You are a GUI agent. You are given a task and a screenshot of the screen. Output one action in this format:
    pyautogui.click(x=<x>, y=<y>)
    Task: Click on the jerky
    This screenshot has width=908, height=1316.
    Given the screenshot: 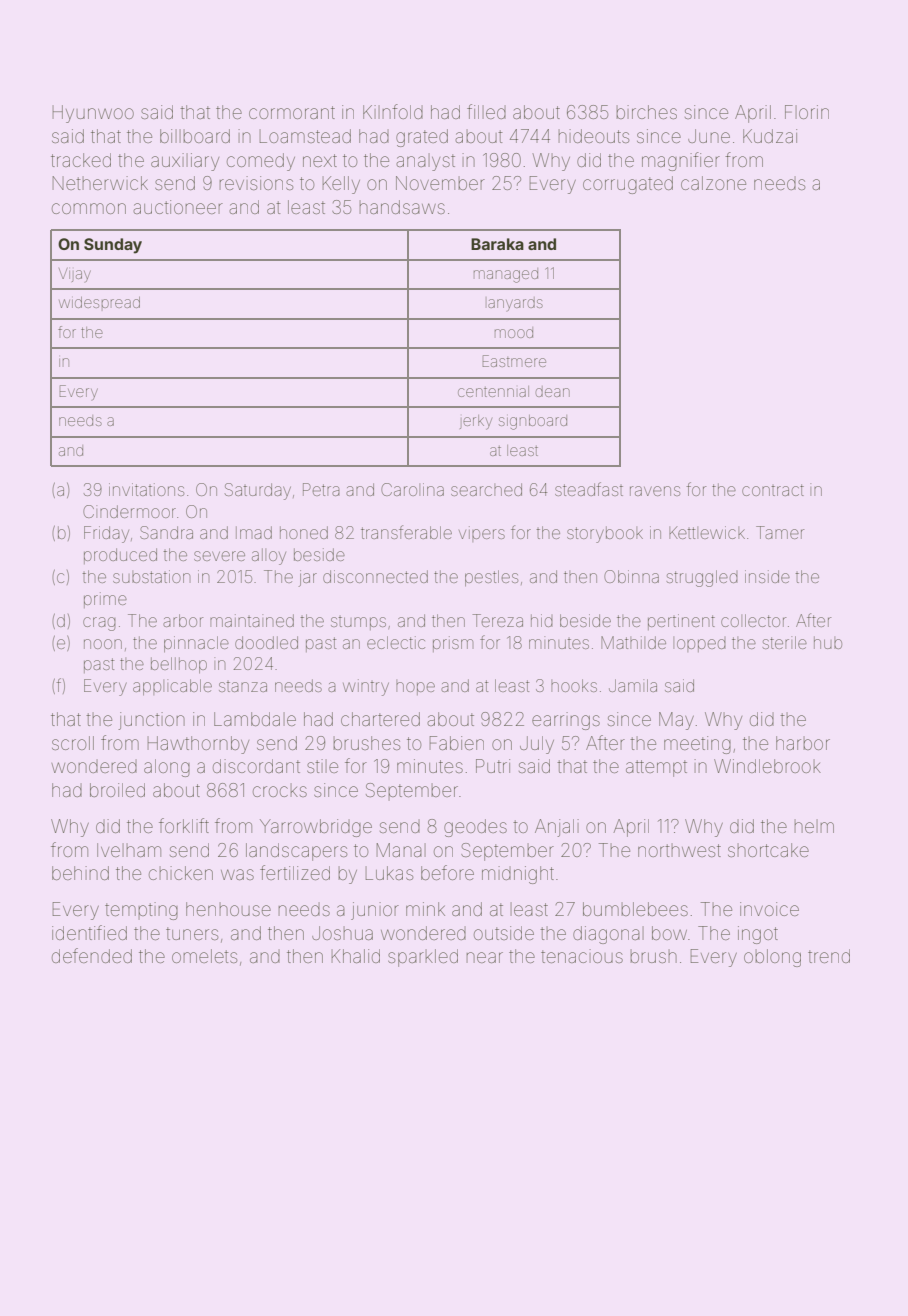 What is the action you would take?
    pyautogui.click(x=476, y=422)
